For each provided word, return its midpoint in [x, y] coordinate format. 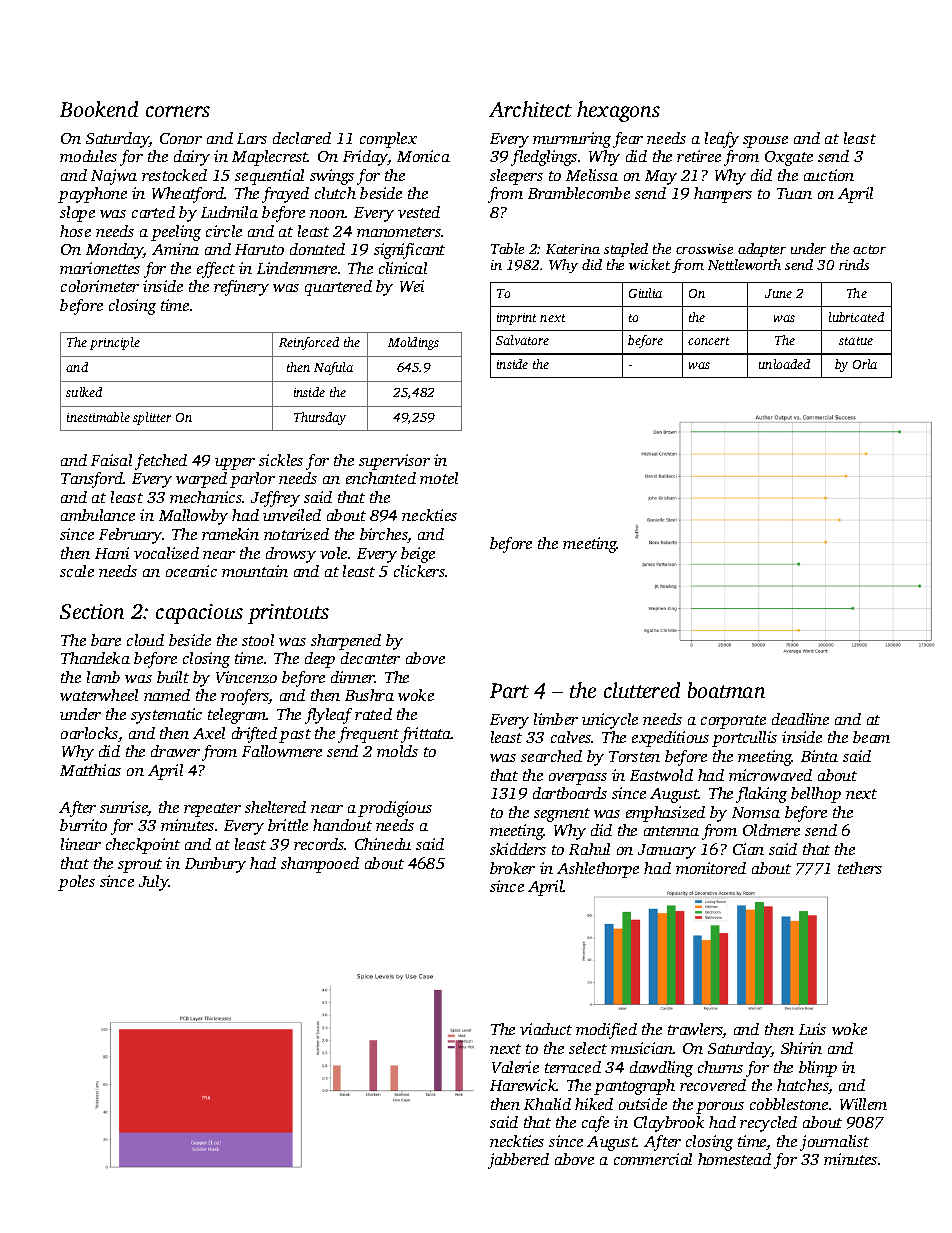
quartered [338, 288]
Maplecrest [270, 158]
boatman [726, 690]
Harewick [523, 1085]
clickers [419, 571]
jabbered [518, 1161]
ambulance [98, 515]
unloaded [784, 364]
